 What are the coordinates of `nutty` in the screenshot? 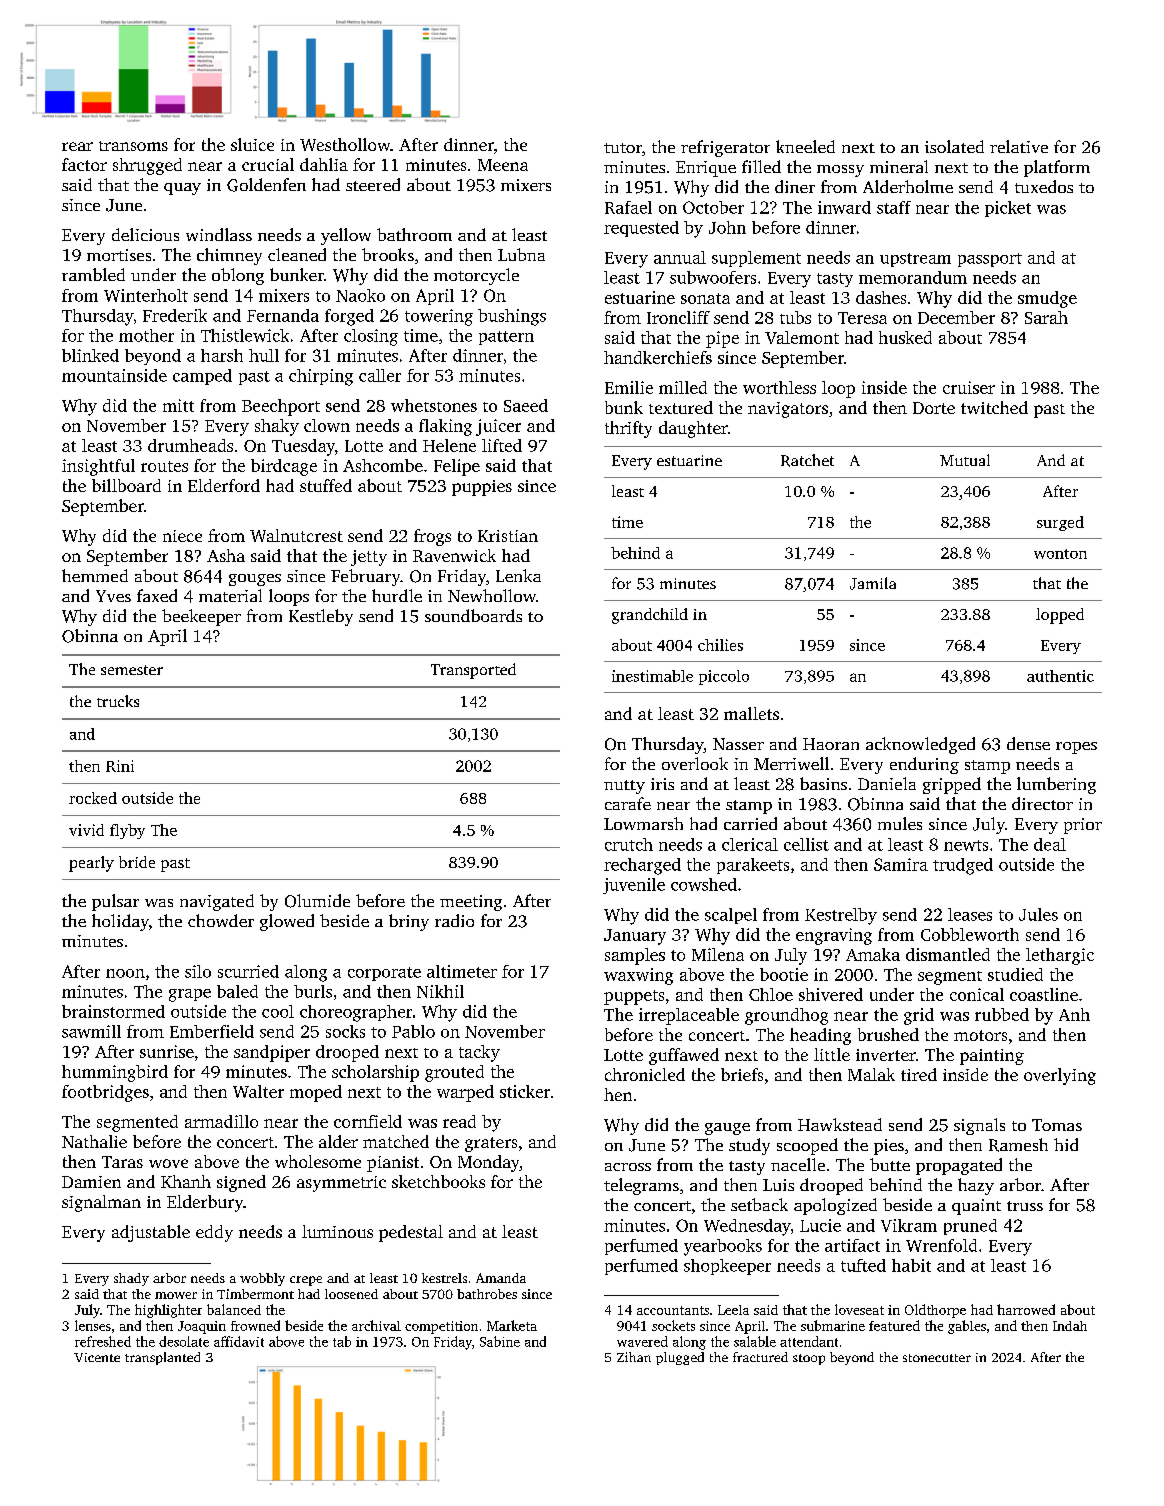 It's located at (624, 787).
